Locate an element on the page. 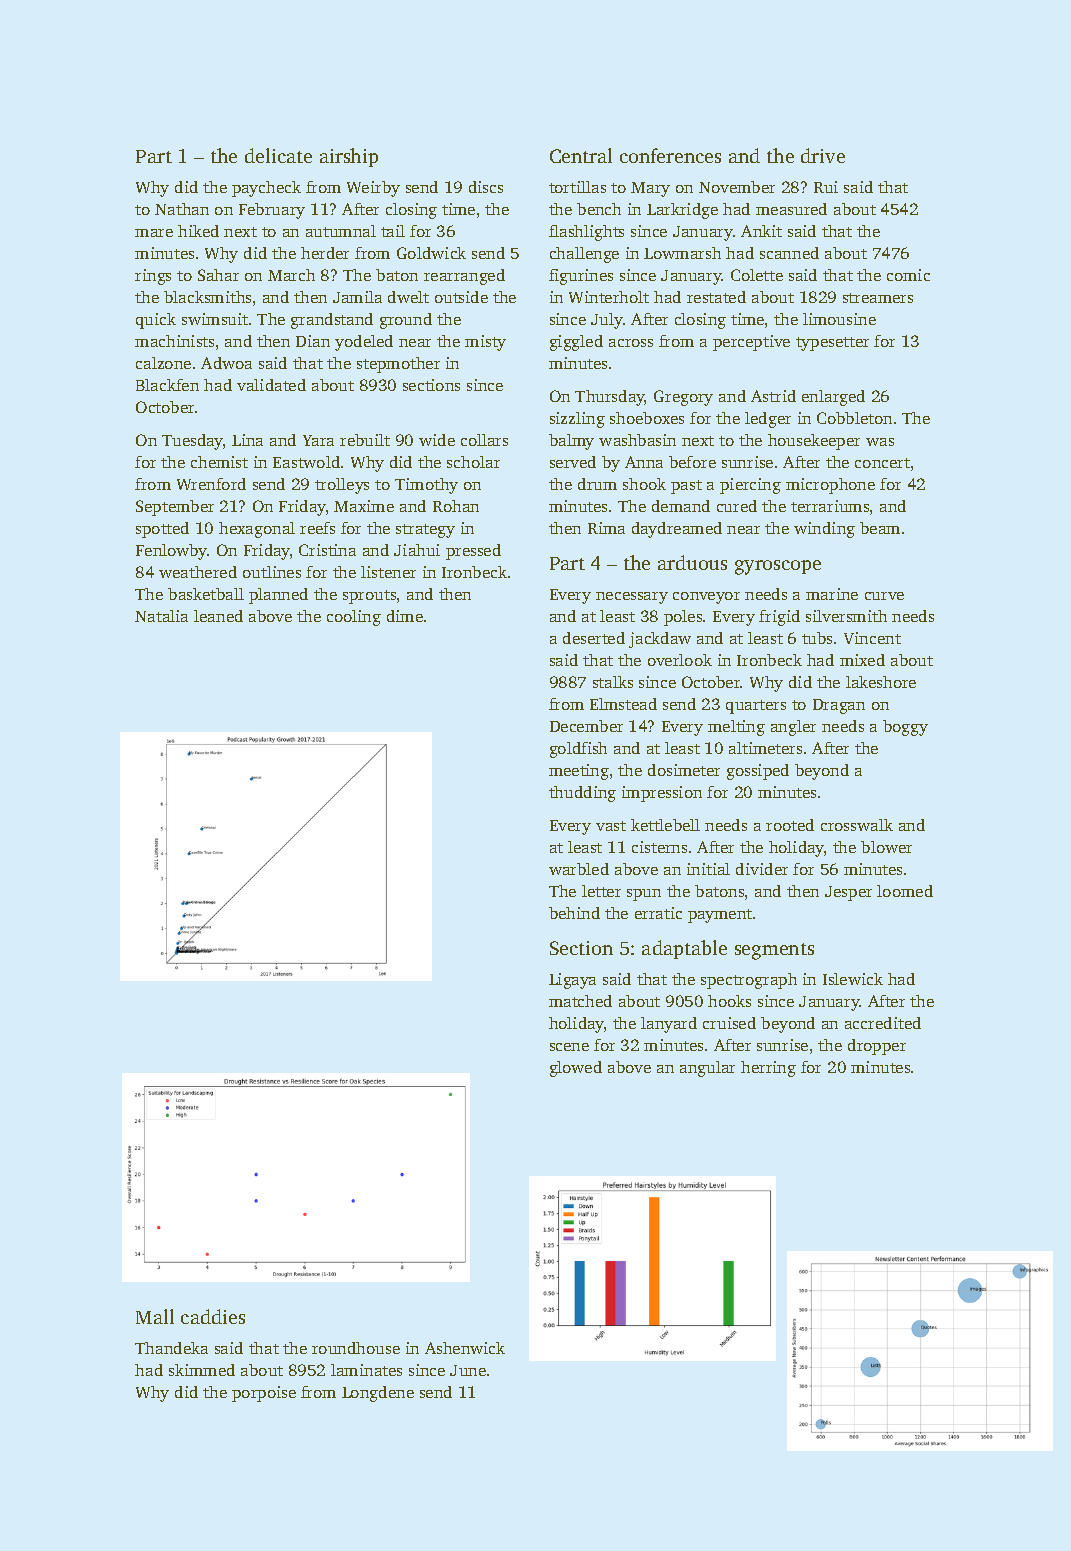 This document has height=1551, width=1071. roundhouse is located at coordinates (356, 1348).
